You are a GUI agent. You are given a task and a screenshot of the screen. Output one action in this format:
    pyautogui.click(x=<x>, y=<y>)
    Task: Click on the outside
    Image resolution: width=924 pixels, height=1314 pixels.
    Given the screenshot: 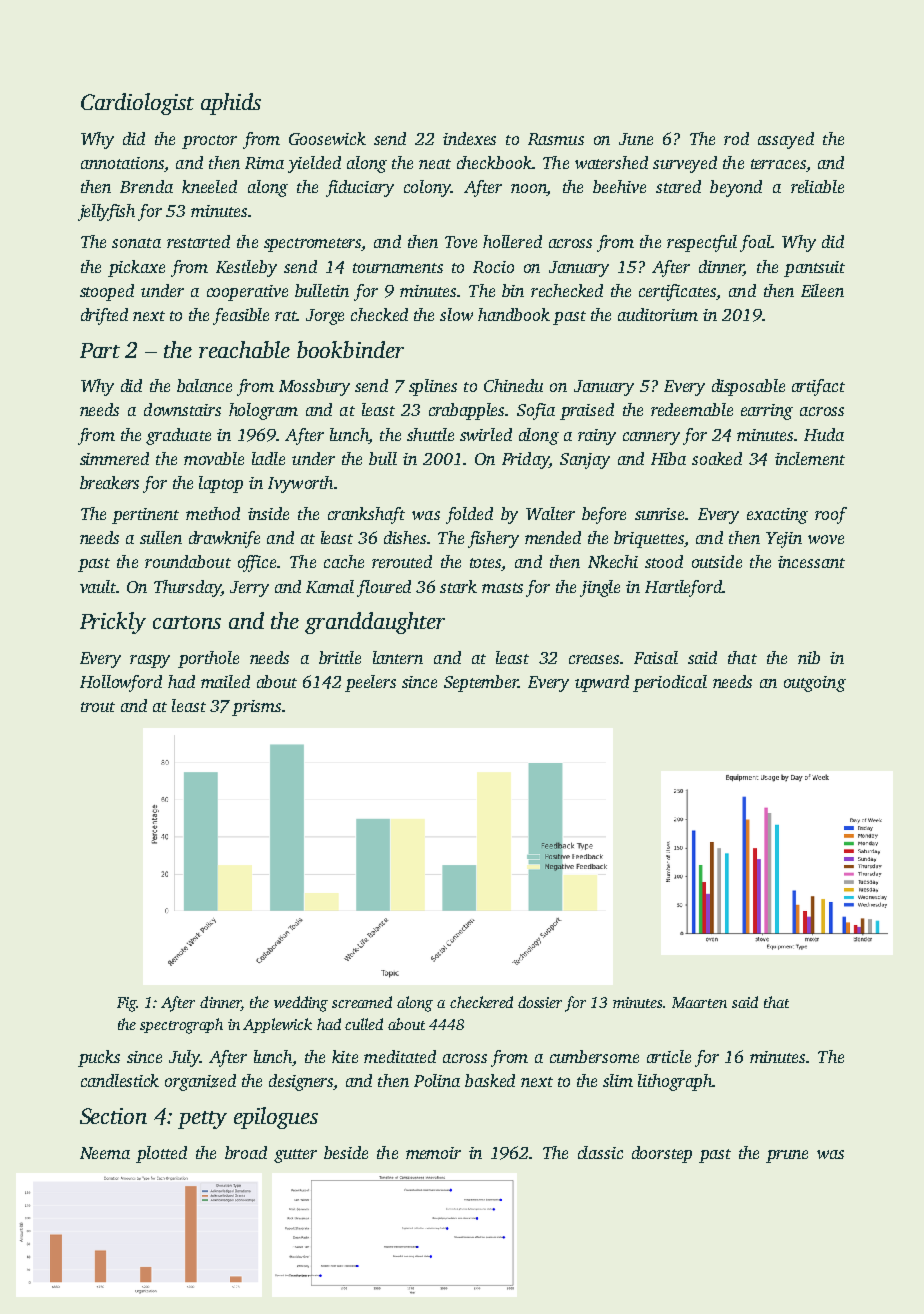 What is the action you would take?
    pyautogui.click(x=717, y=561)
